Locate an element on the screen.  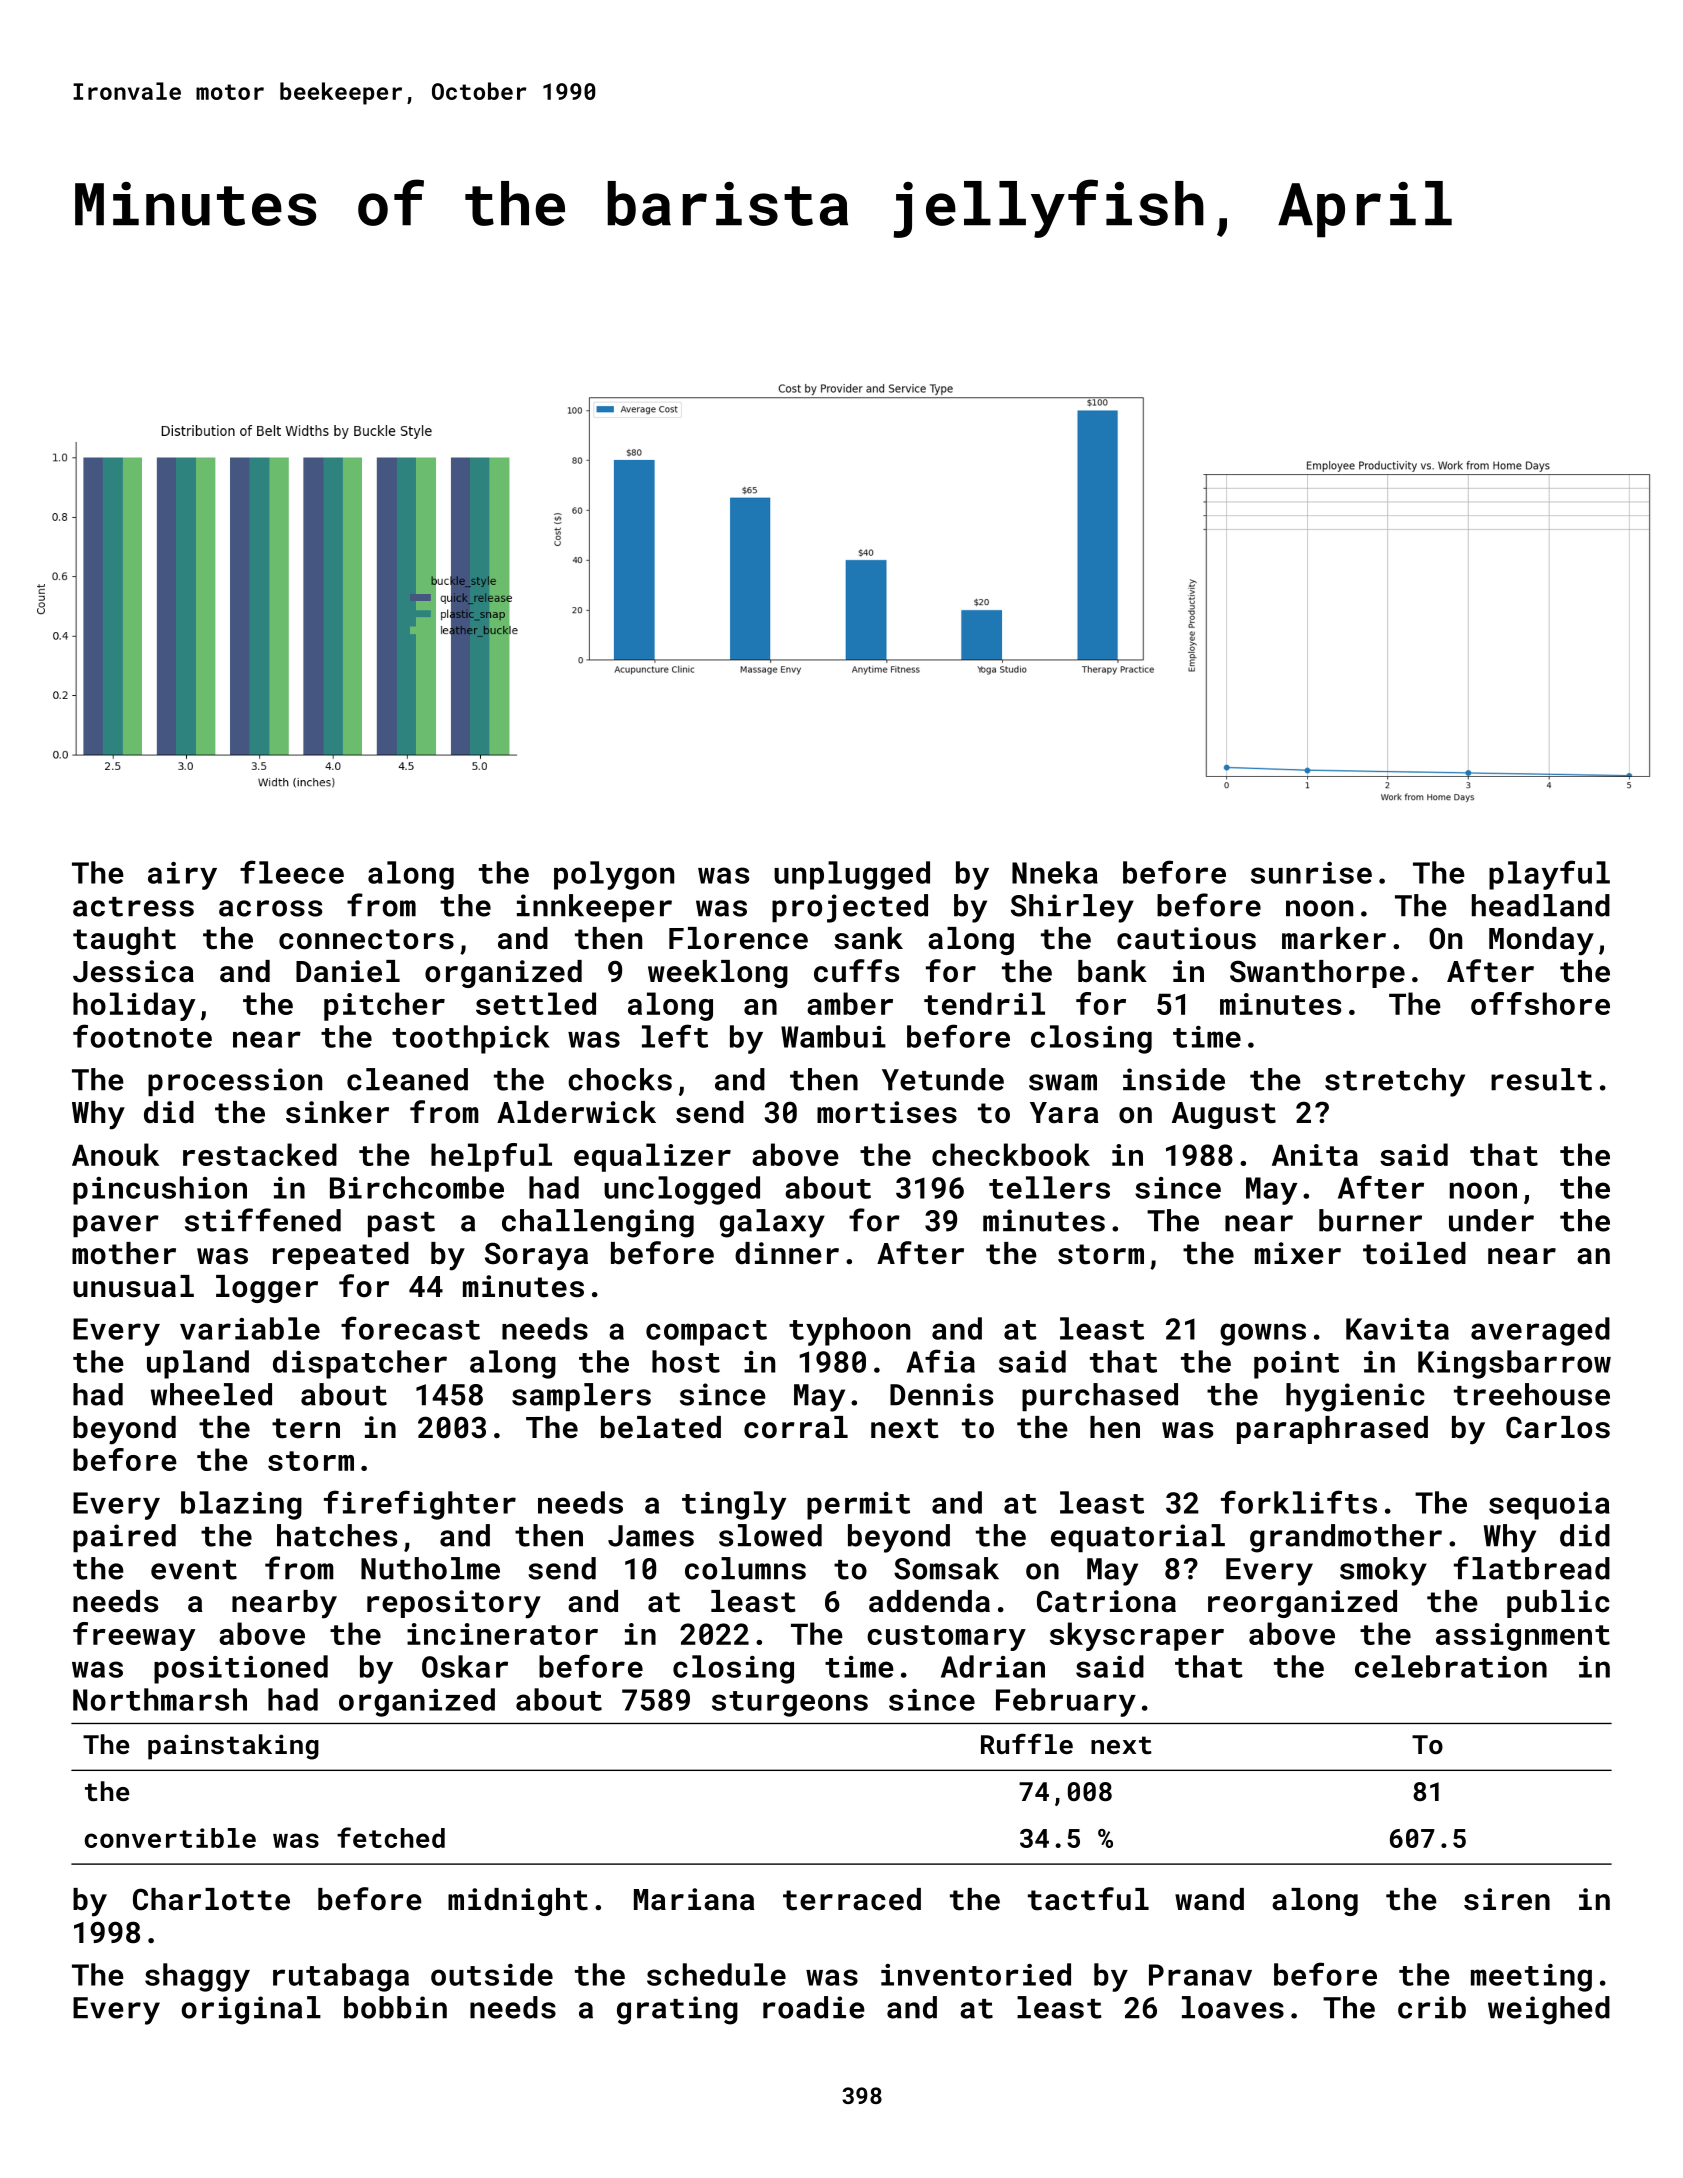
unusual is located at coordinates (133, 1286).
